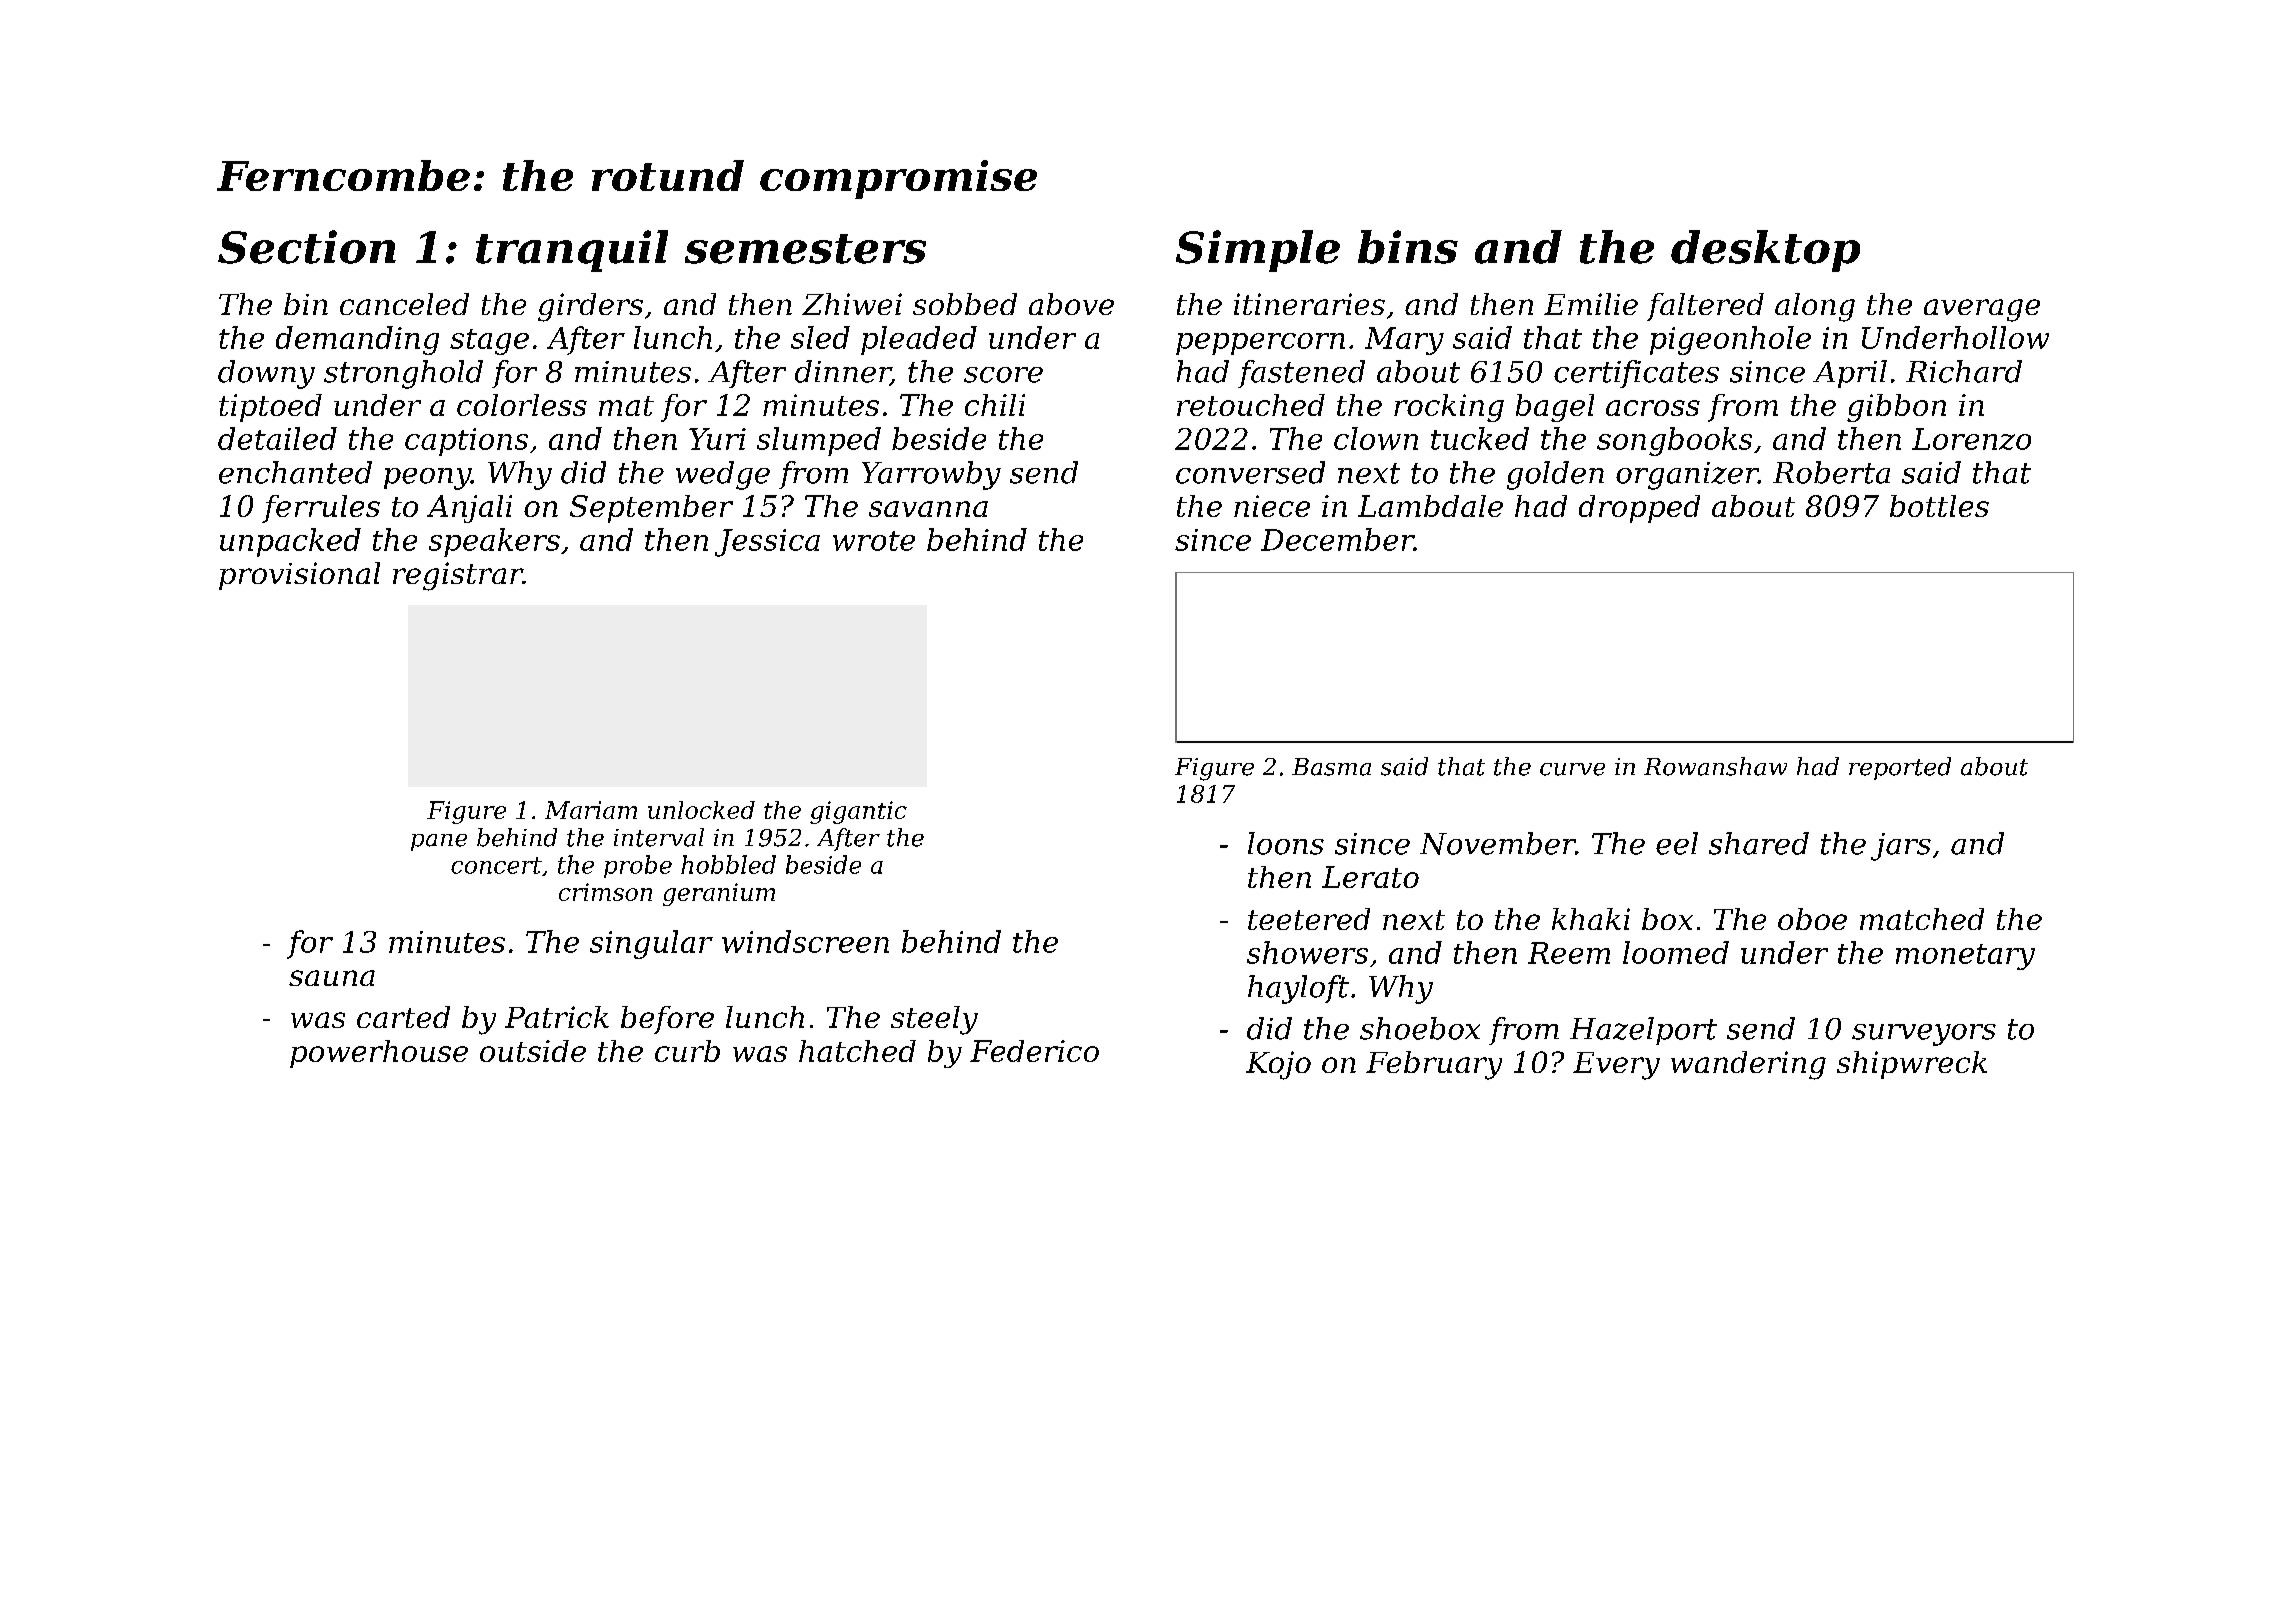  What do you see at coordinates (1715, 766) in the screenshot?
I see `Rowanshaw` at bounding box center [1715, 766].
